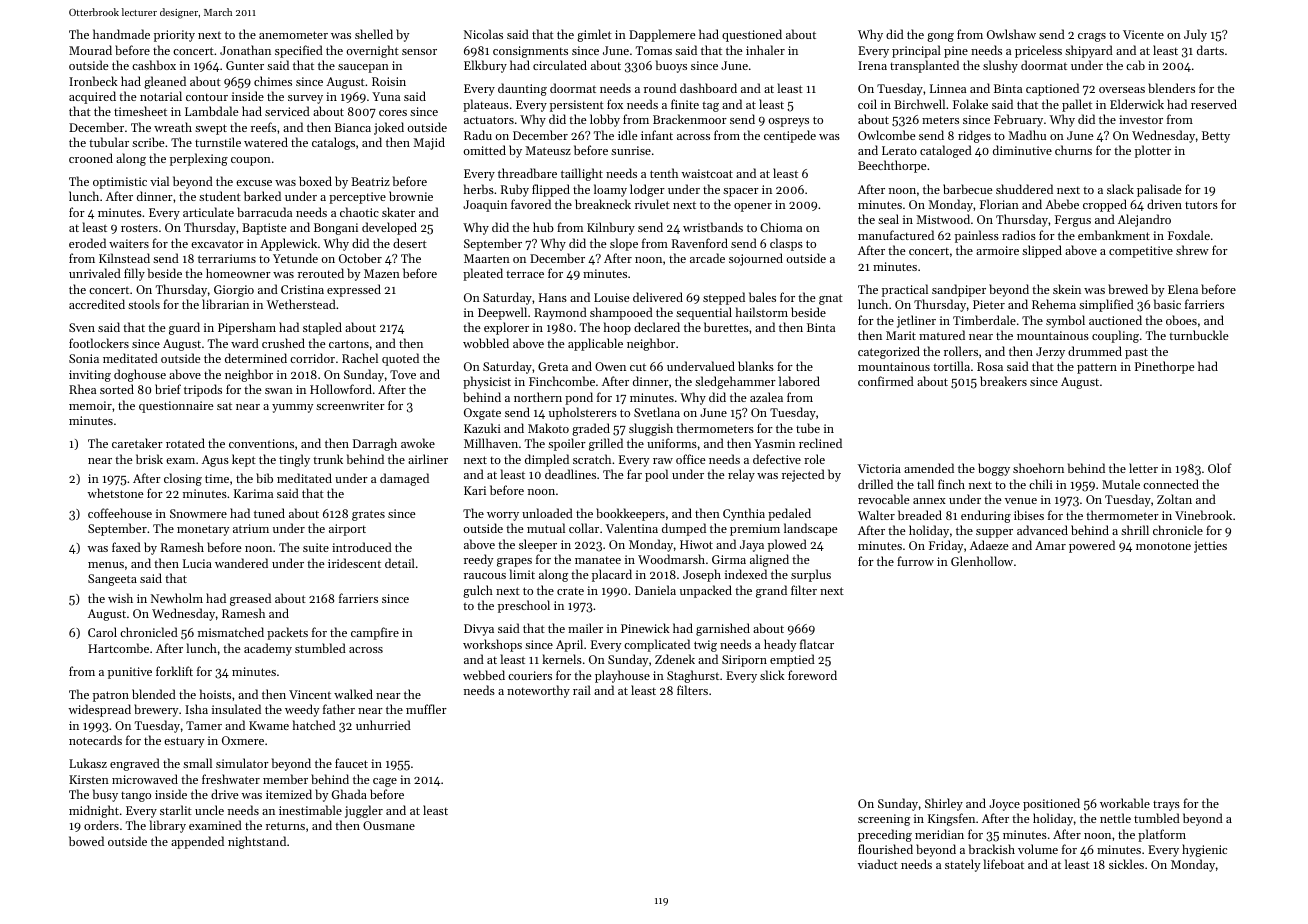  What do you see at coordinates (257, 842) in the document?
I see `nightstand` at bounding box center [257, 842].
